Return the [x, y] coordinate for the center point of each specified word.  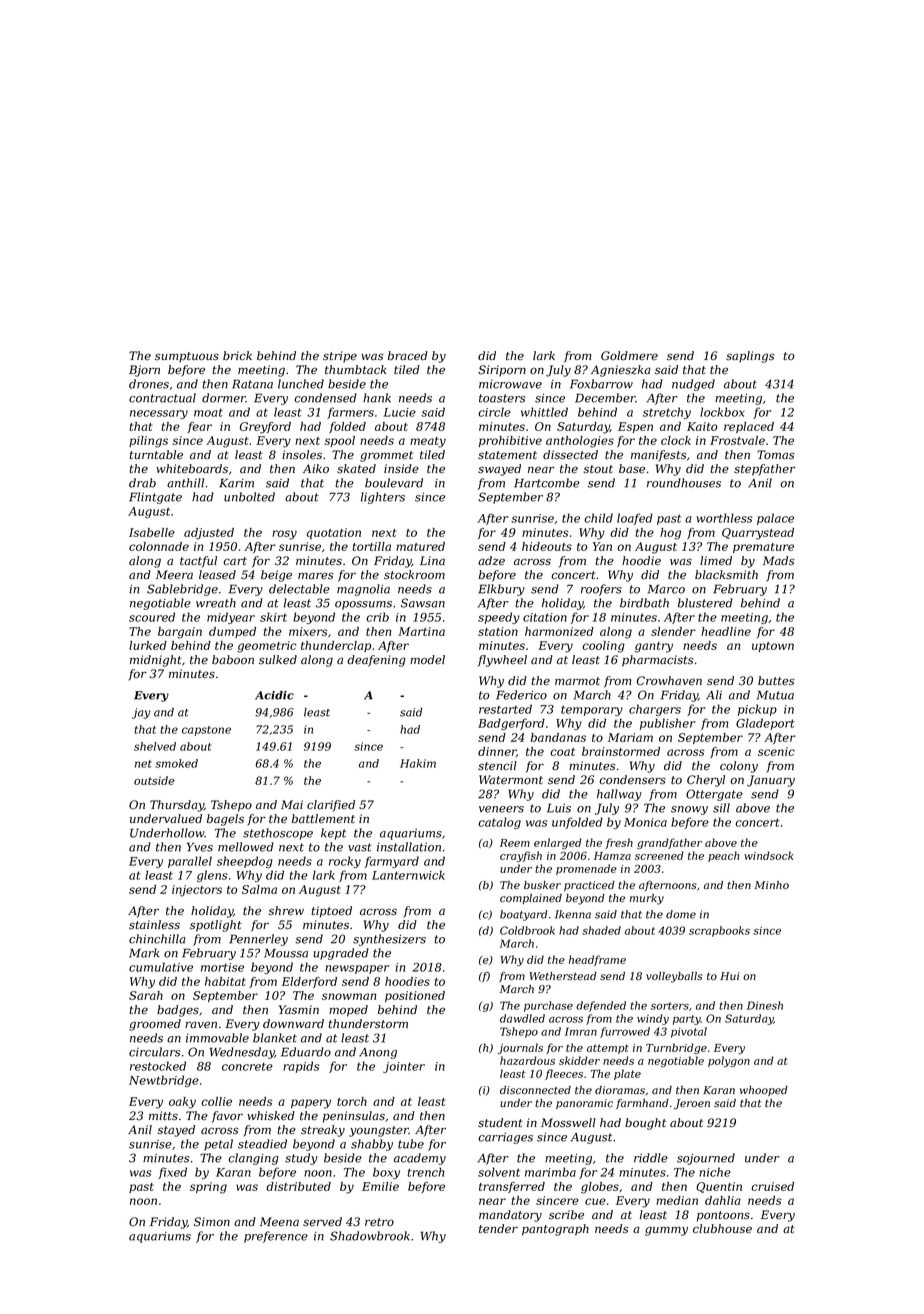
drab [142, 483]
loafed [635, 519]
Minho [771, 885]
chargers [655, 710]
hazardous [527, 1060]
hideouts [547, 546]
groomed [155, 1025]
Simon [212, 1222]
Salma [259, 889]
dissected [570, 455]
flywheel [502, 661]
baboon [233, 659]
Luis [559, 808]
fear [199, 427]
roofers [601, 590]
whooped [764, 1091]
